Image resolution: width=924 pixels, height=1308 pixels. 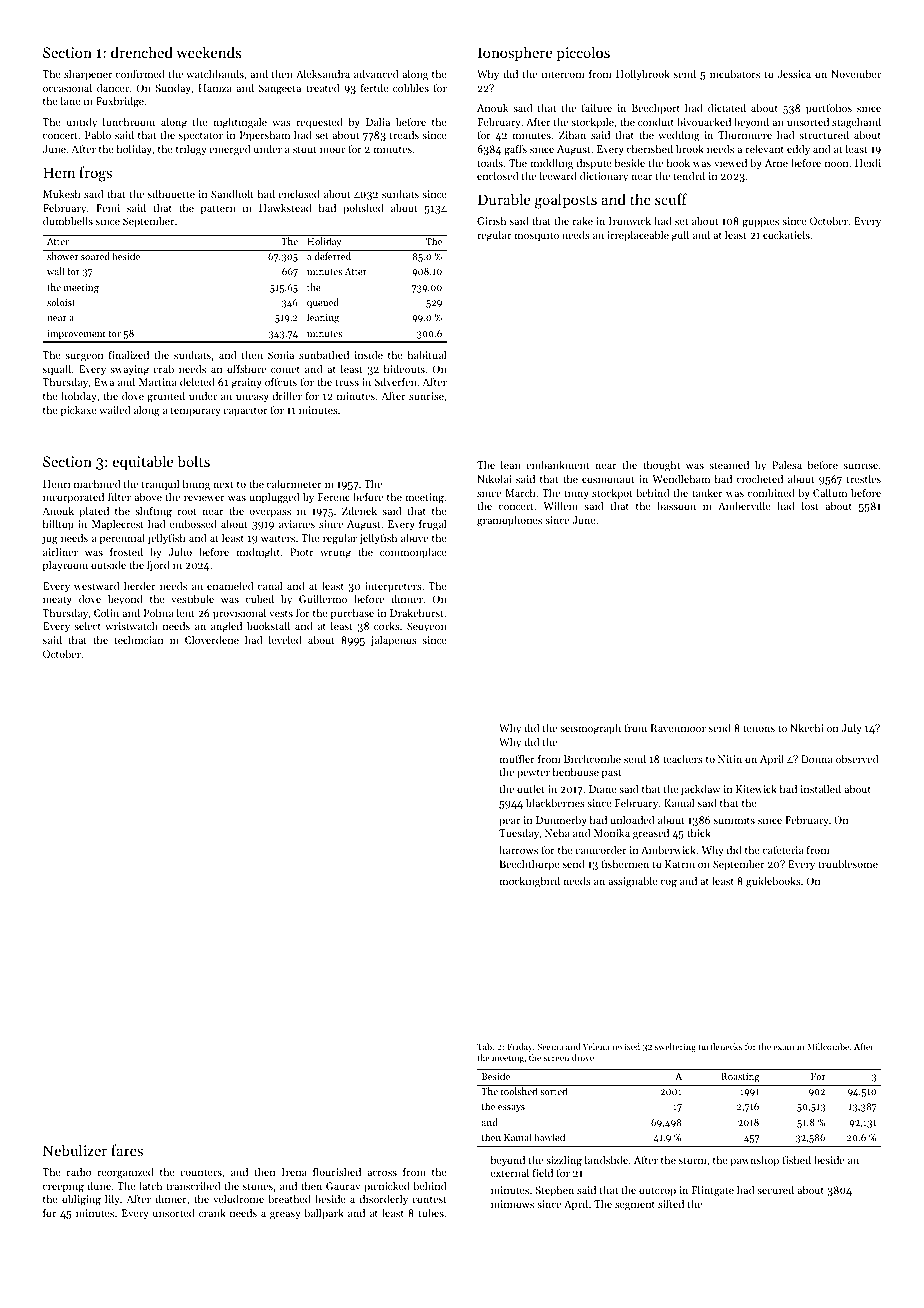 What do you see at coordinates (529, 882) in the image?
I see `mockingbird` at bounding box center [529, 882].
